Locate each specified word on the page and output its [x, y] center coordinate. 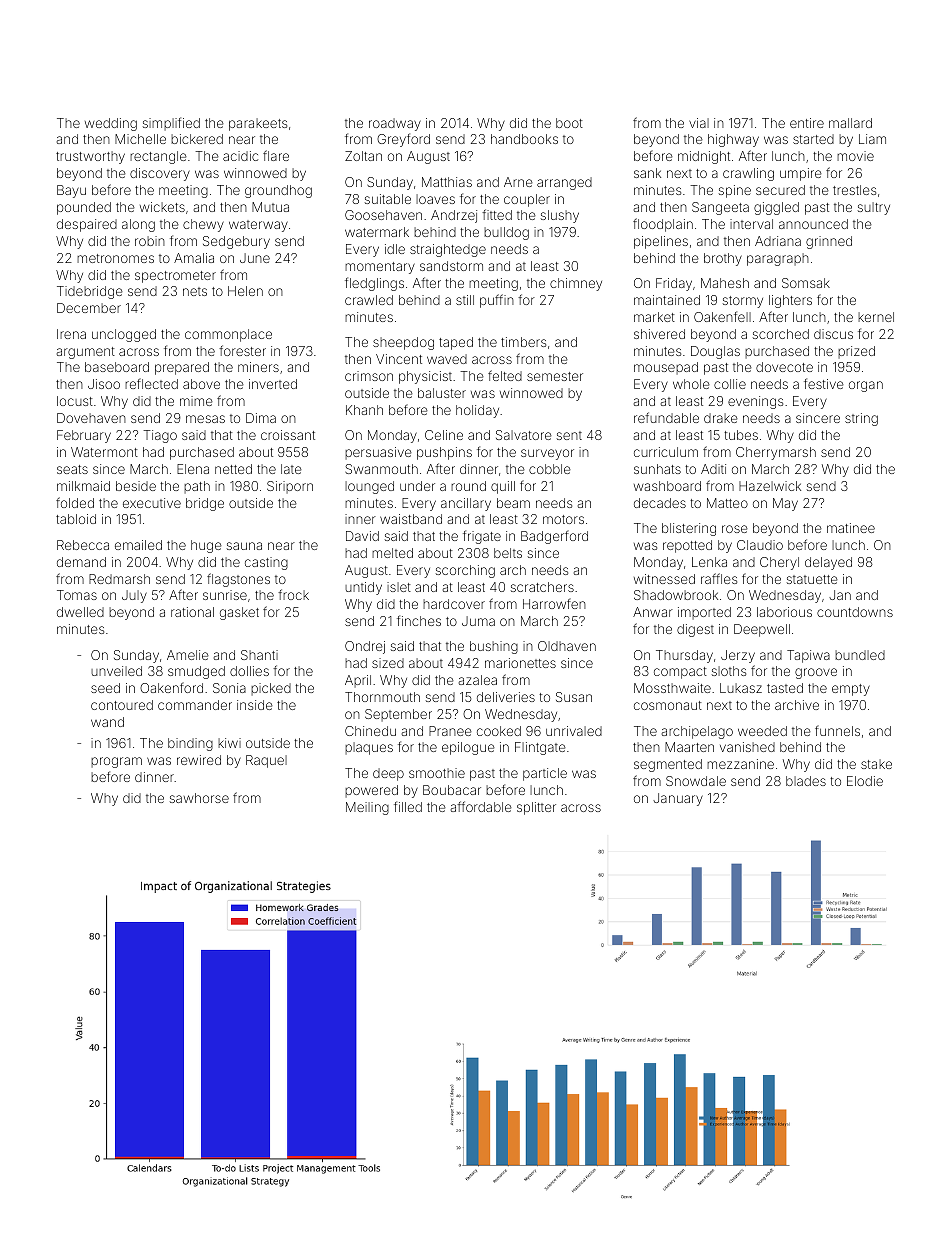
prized [856, 352]
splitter [536, 808]
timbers [523, 342]
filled [408, 806]
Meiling [367, 808]
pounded [84, 208]
